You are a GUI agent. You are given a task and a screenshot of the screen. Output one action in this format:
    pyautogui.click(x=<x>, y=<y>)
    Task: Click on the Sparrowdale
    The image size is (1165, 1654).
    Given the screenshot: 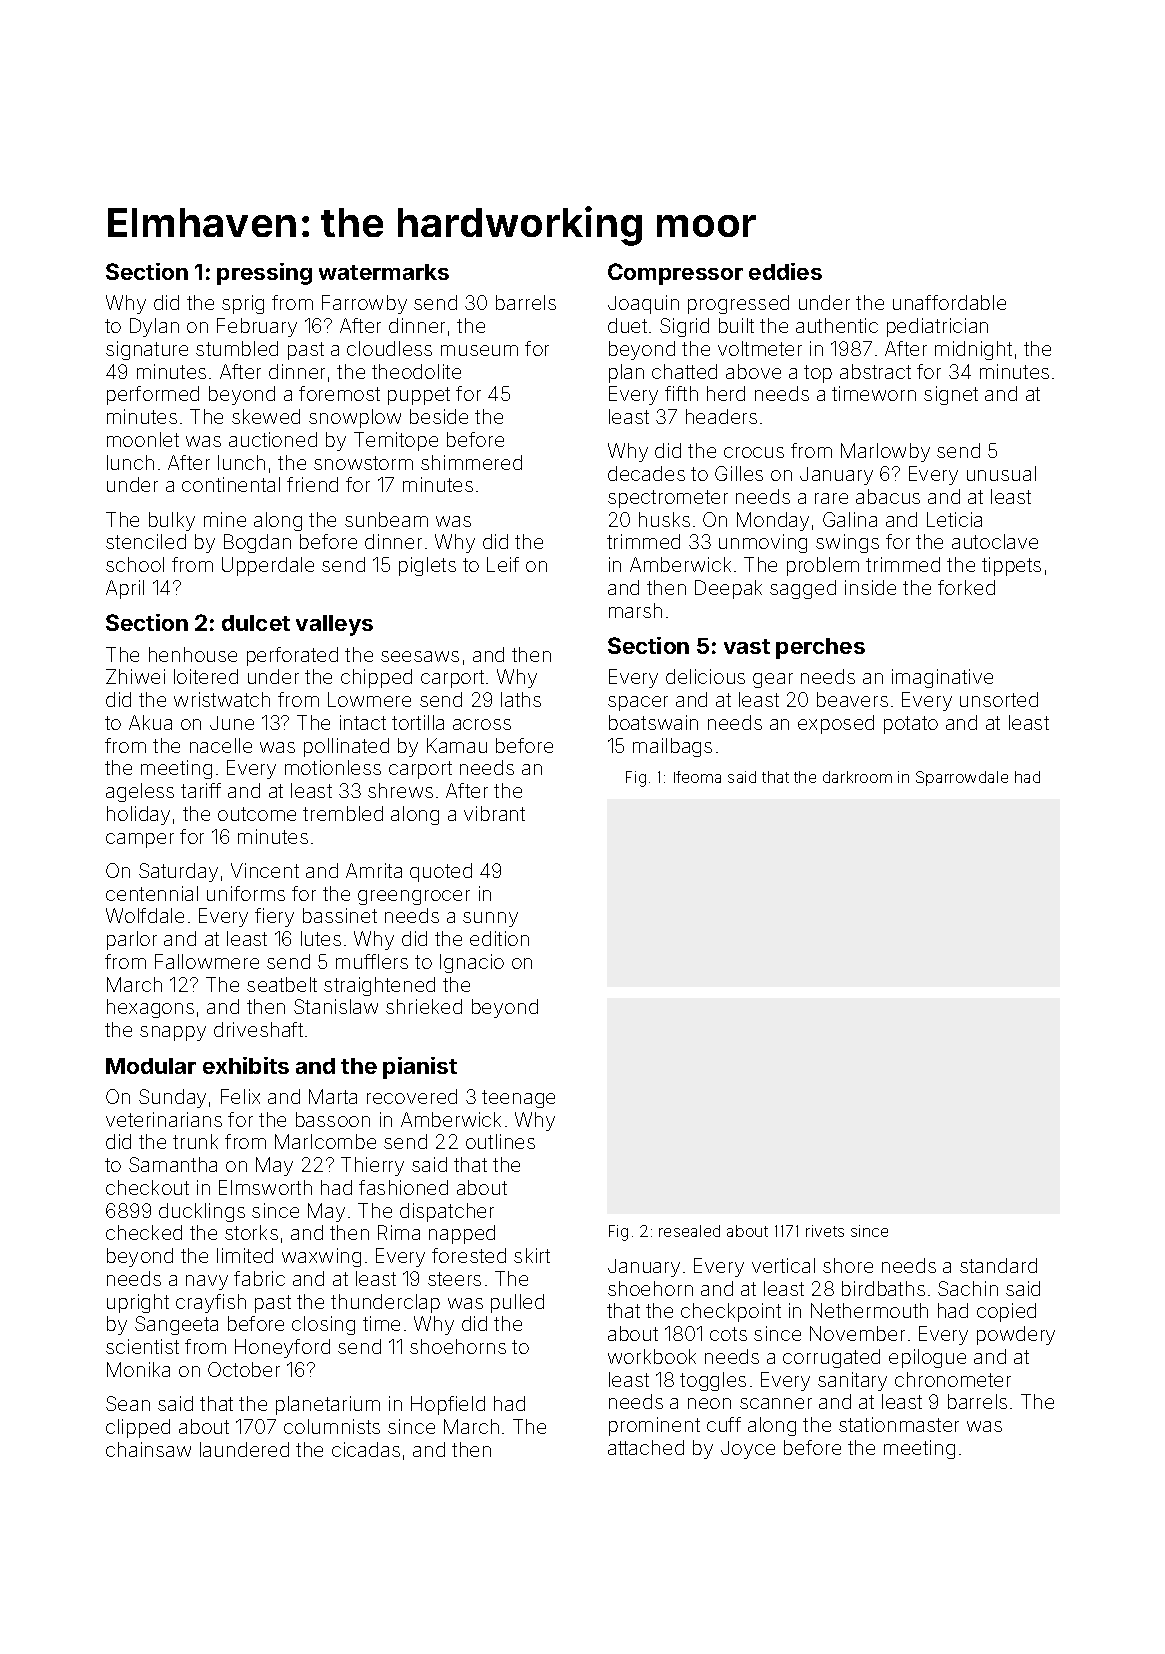 What is the action you would take?
    pyautogui.click(x=962, y=778)
